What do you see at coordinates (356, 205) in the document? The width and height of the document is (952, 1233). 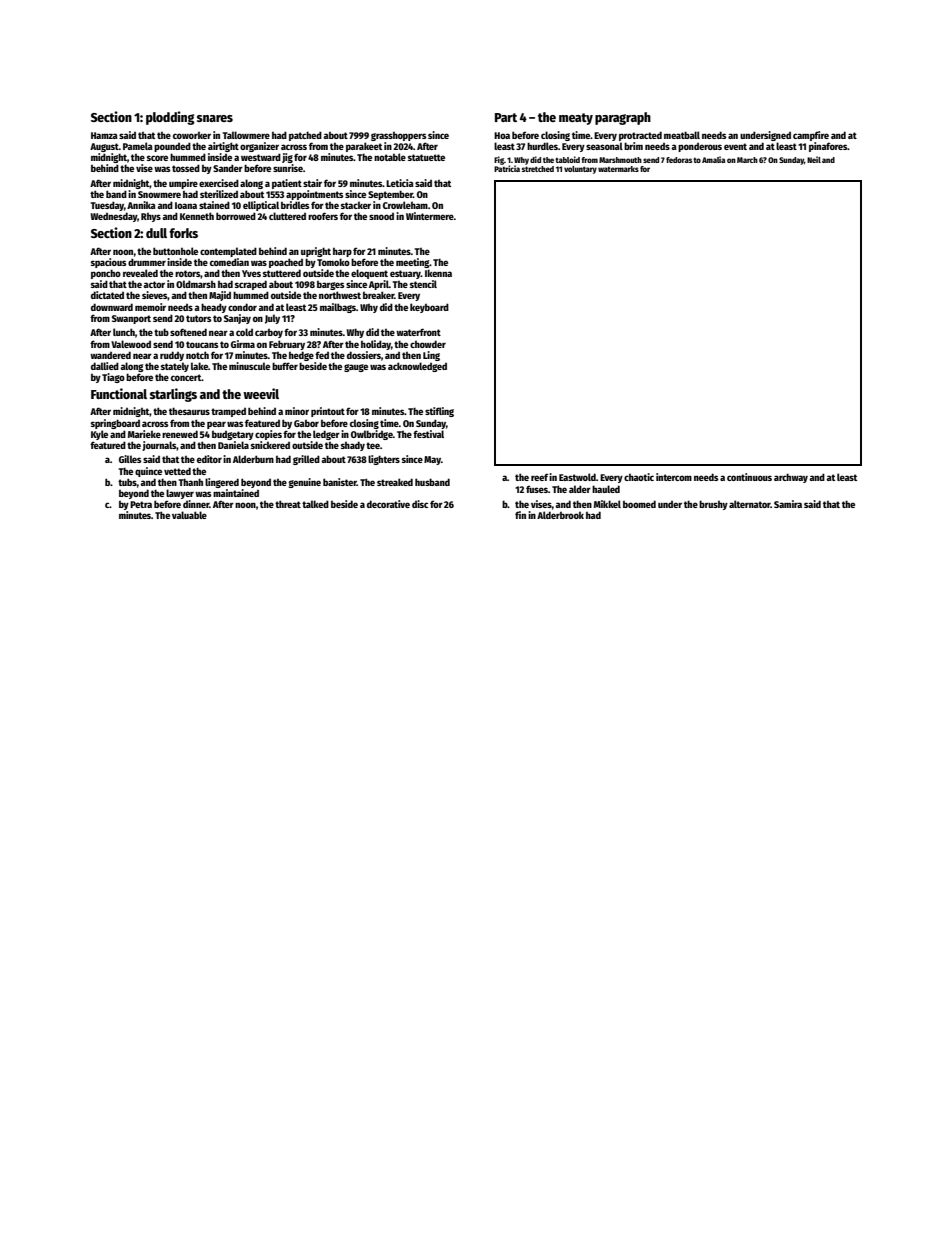 I see `stacker` at bounding box center [356, 205].
